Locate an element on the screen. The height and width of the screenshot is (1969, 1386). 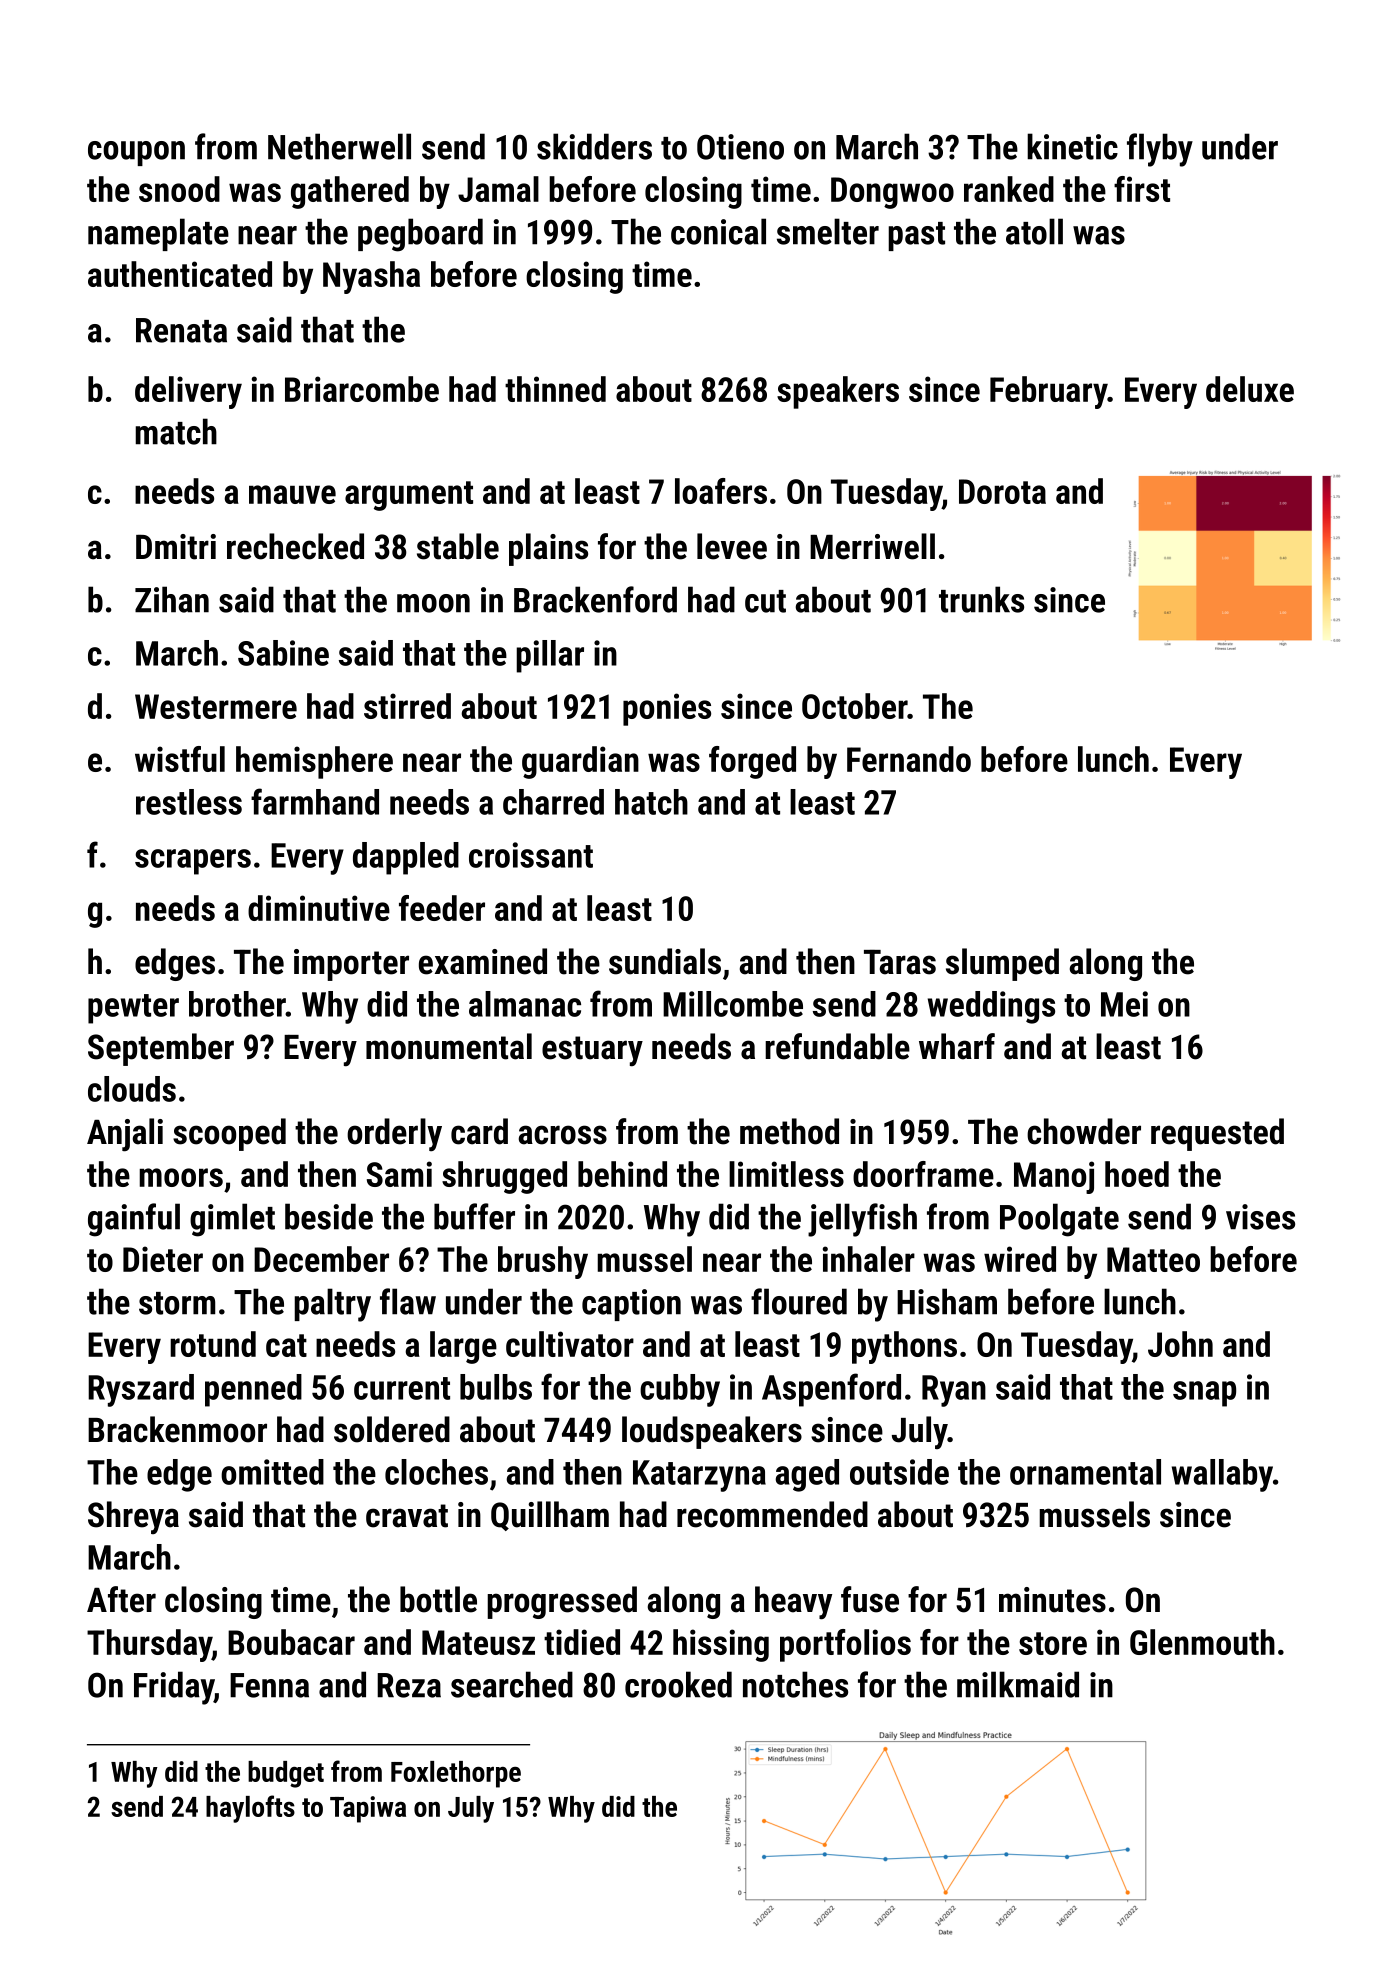
storm is located at coordinates (177, 1303).
